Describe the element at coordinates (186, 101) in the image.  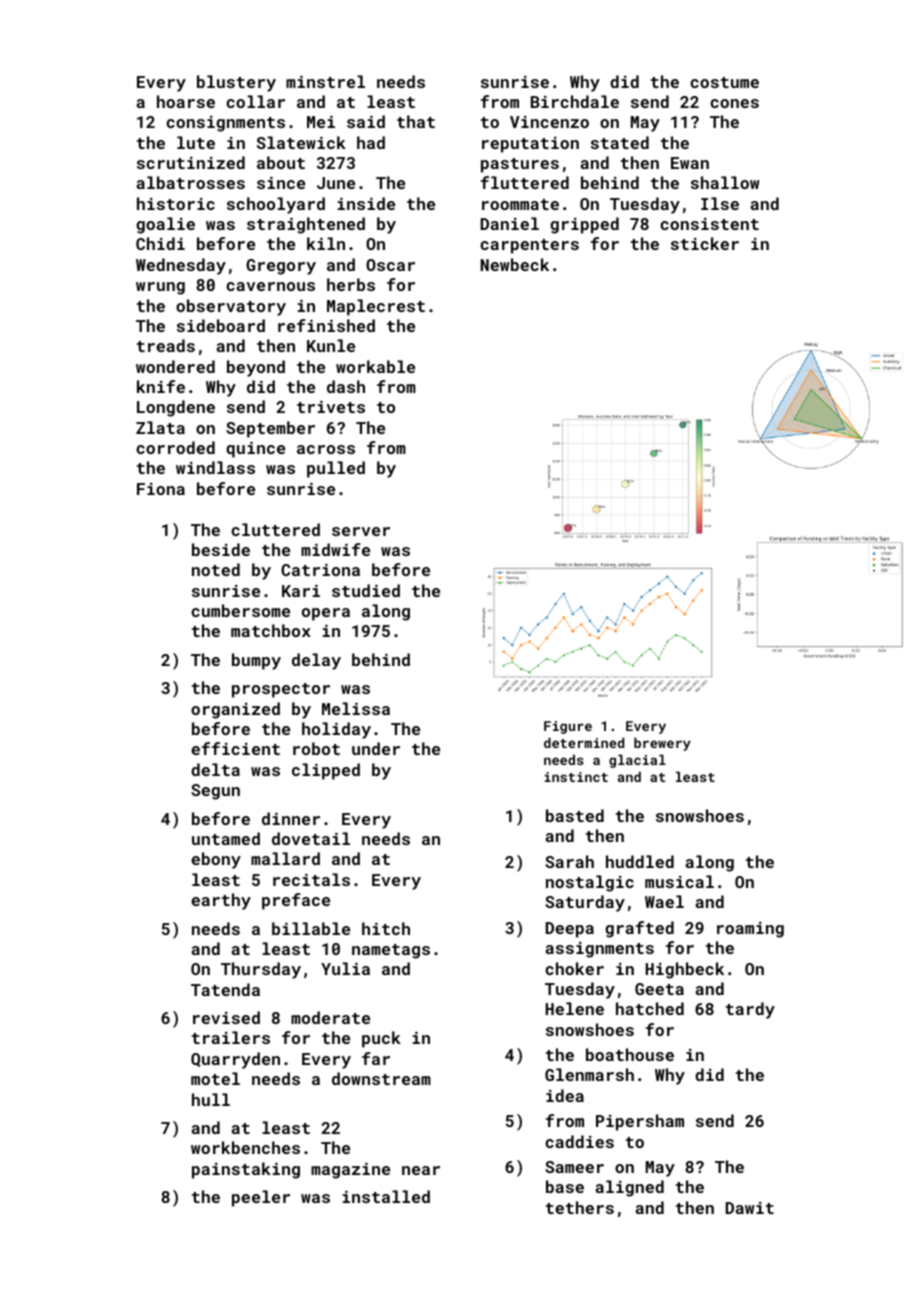
I see `hoarse` at that location.
